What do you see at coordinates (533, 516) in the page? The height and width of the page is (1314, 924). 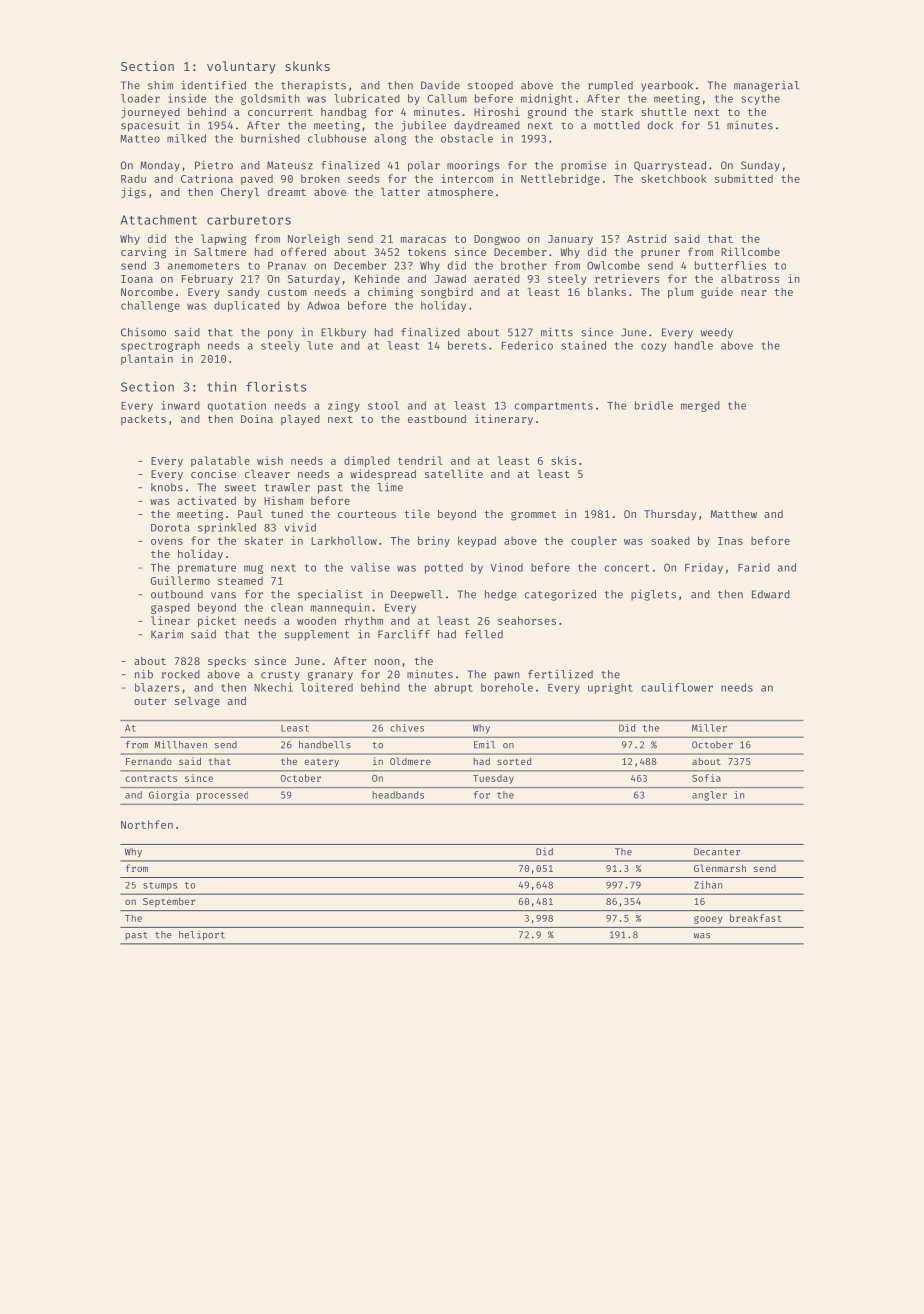 I see `grommet` at bounding box center [533, 516].
